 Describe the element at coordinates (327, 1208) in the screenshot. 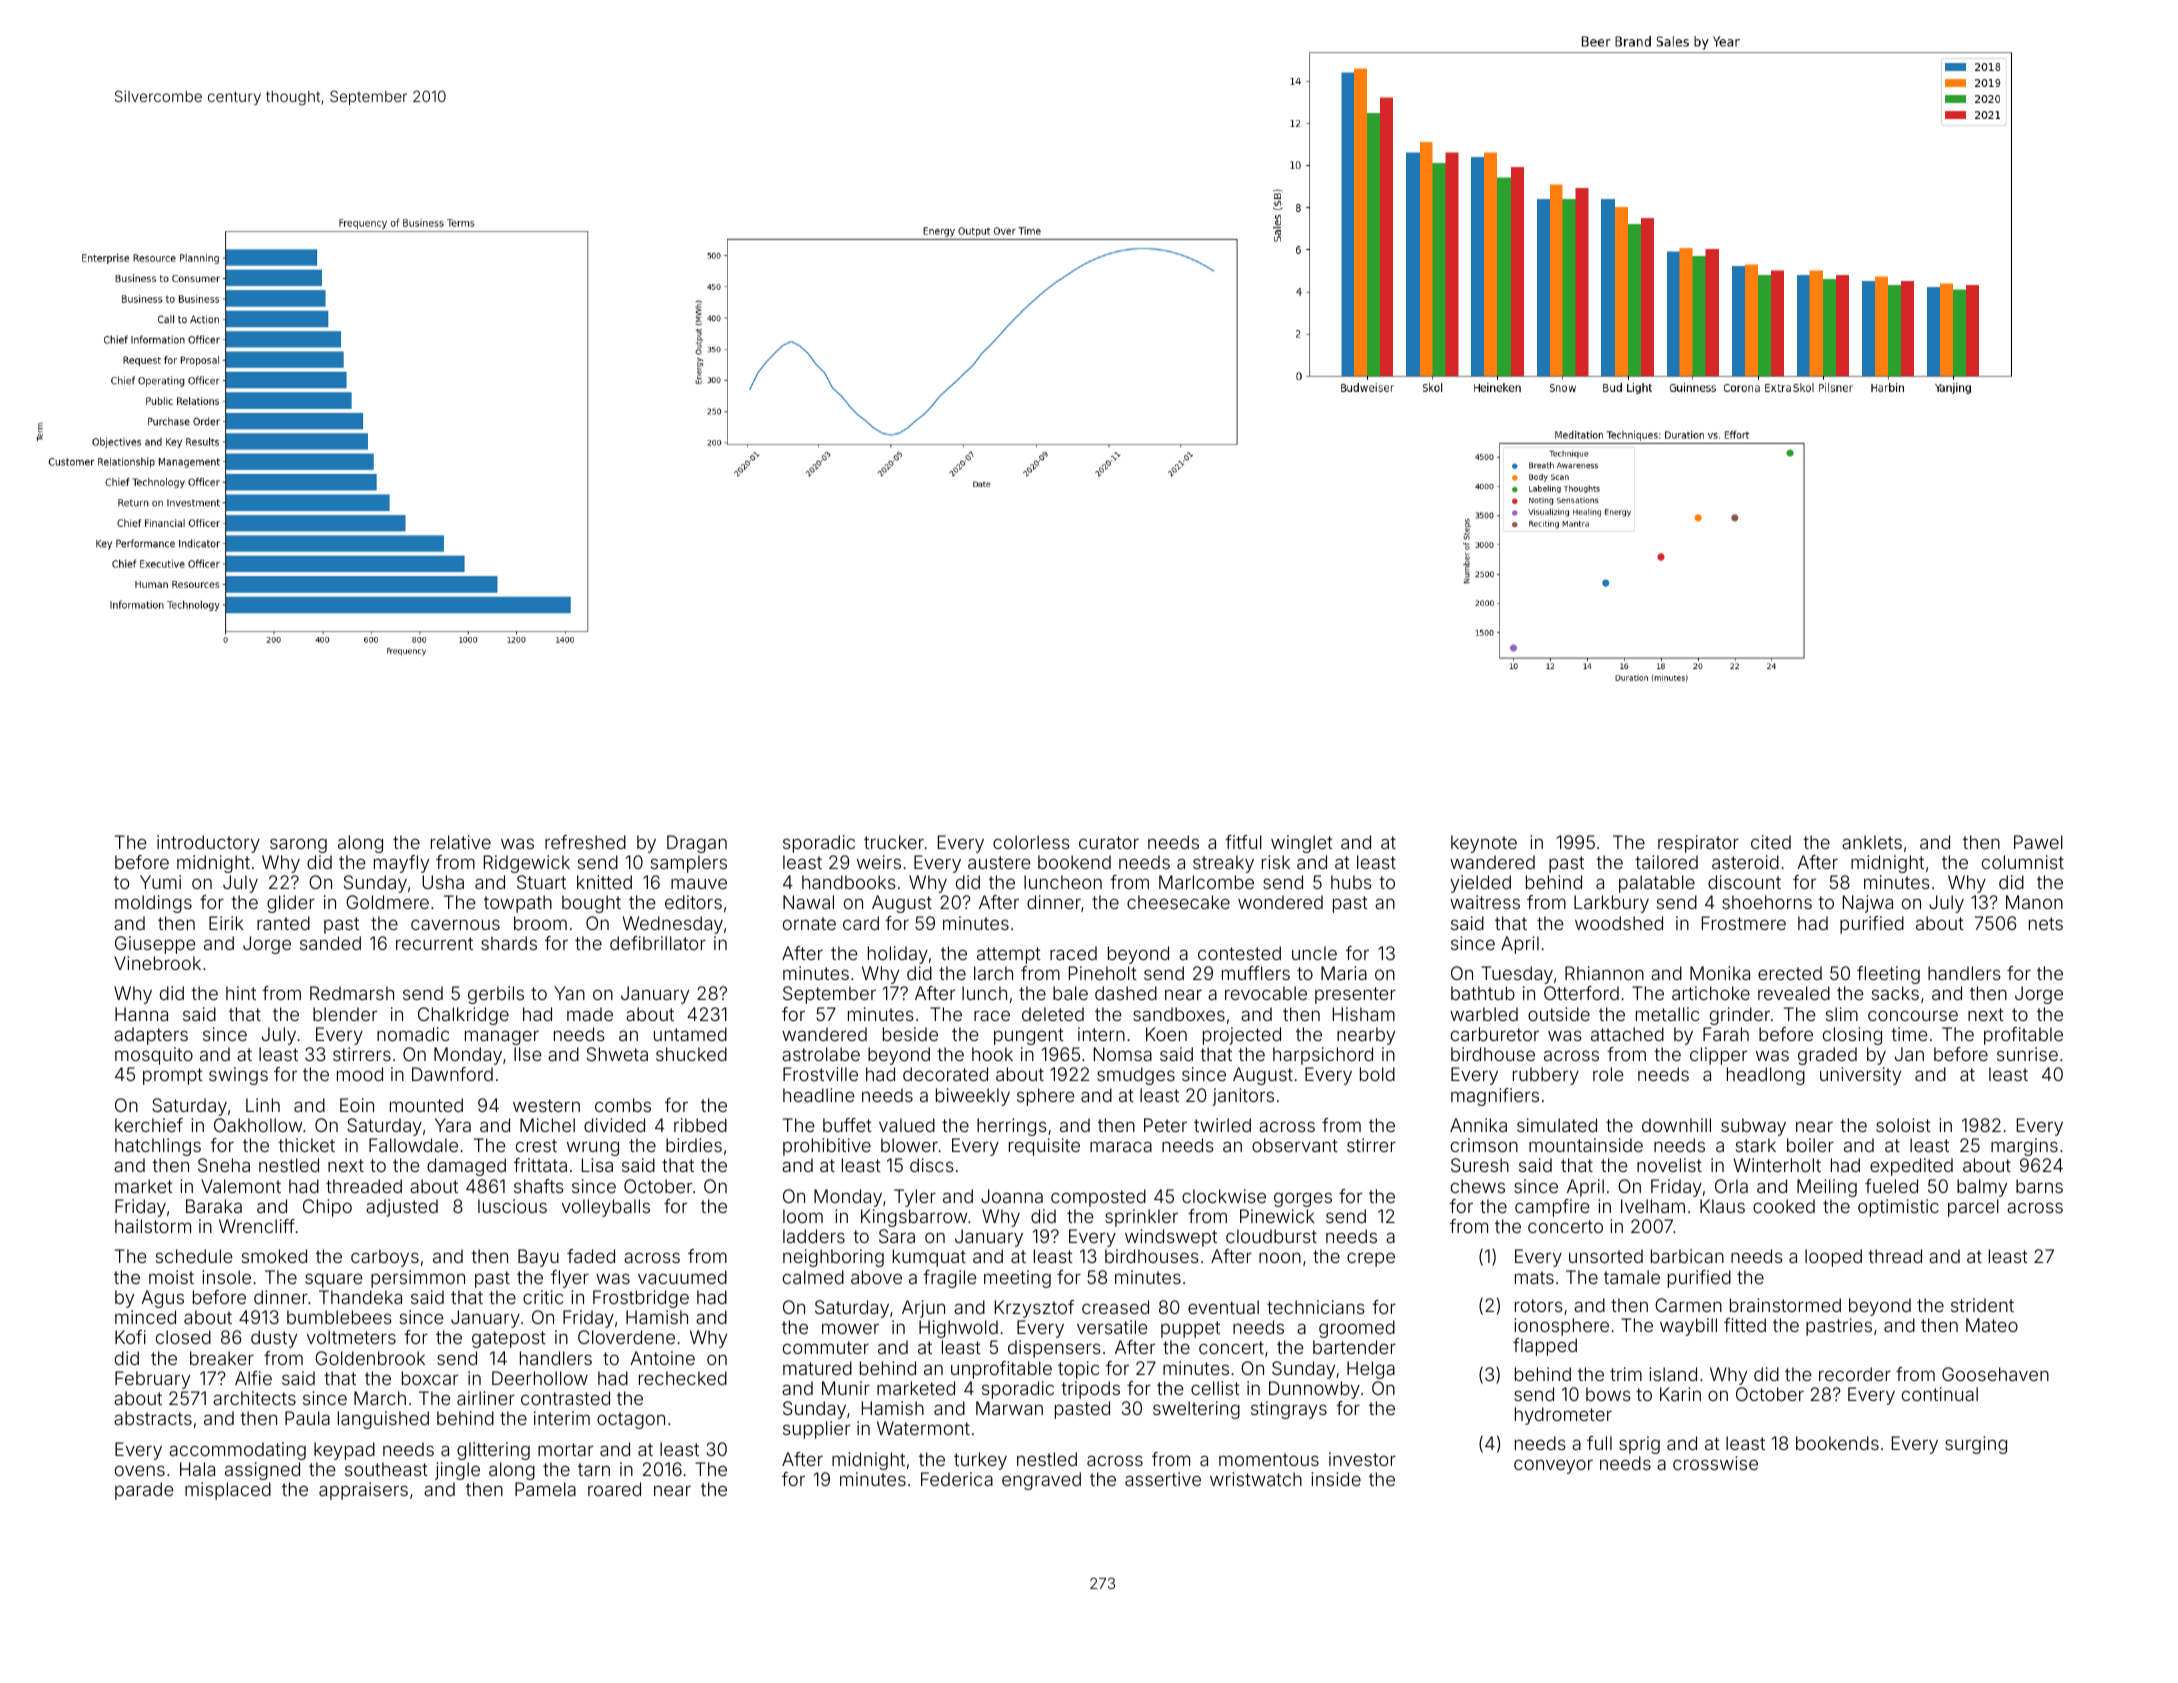

I see `Chipo` at that location.
